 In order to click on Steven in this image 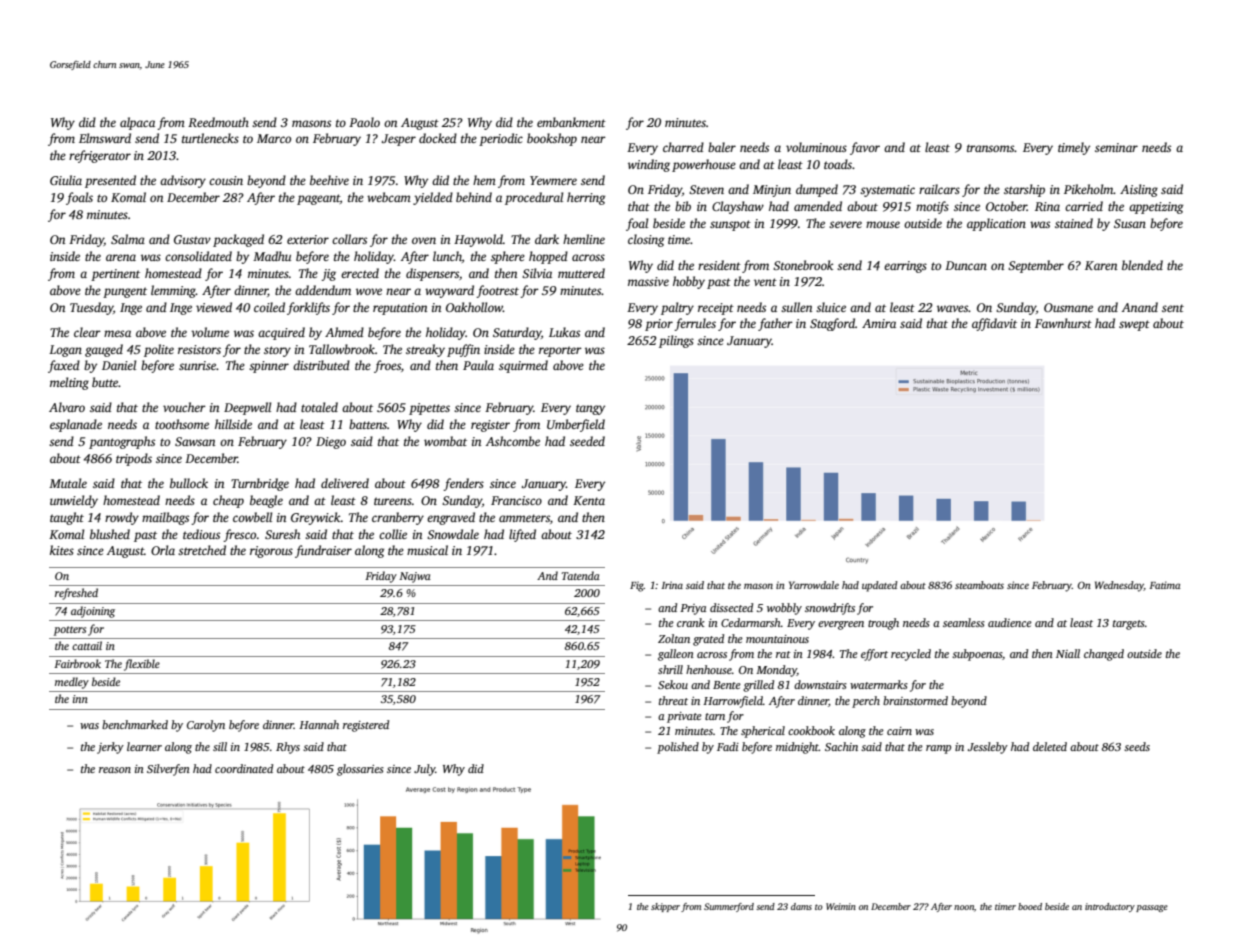, I will do `click(706, 189)`.
